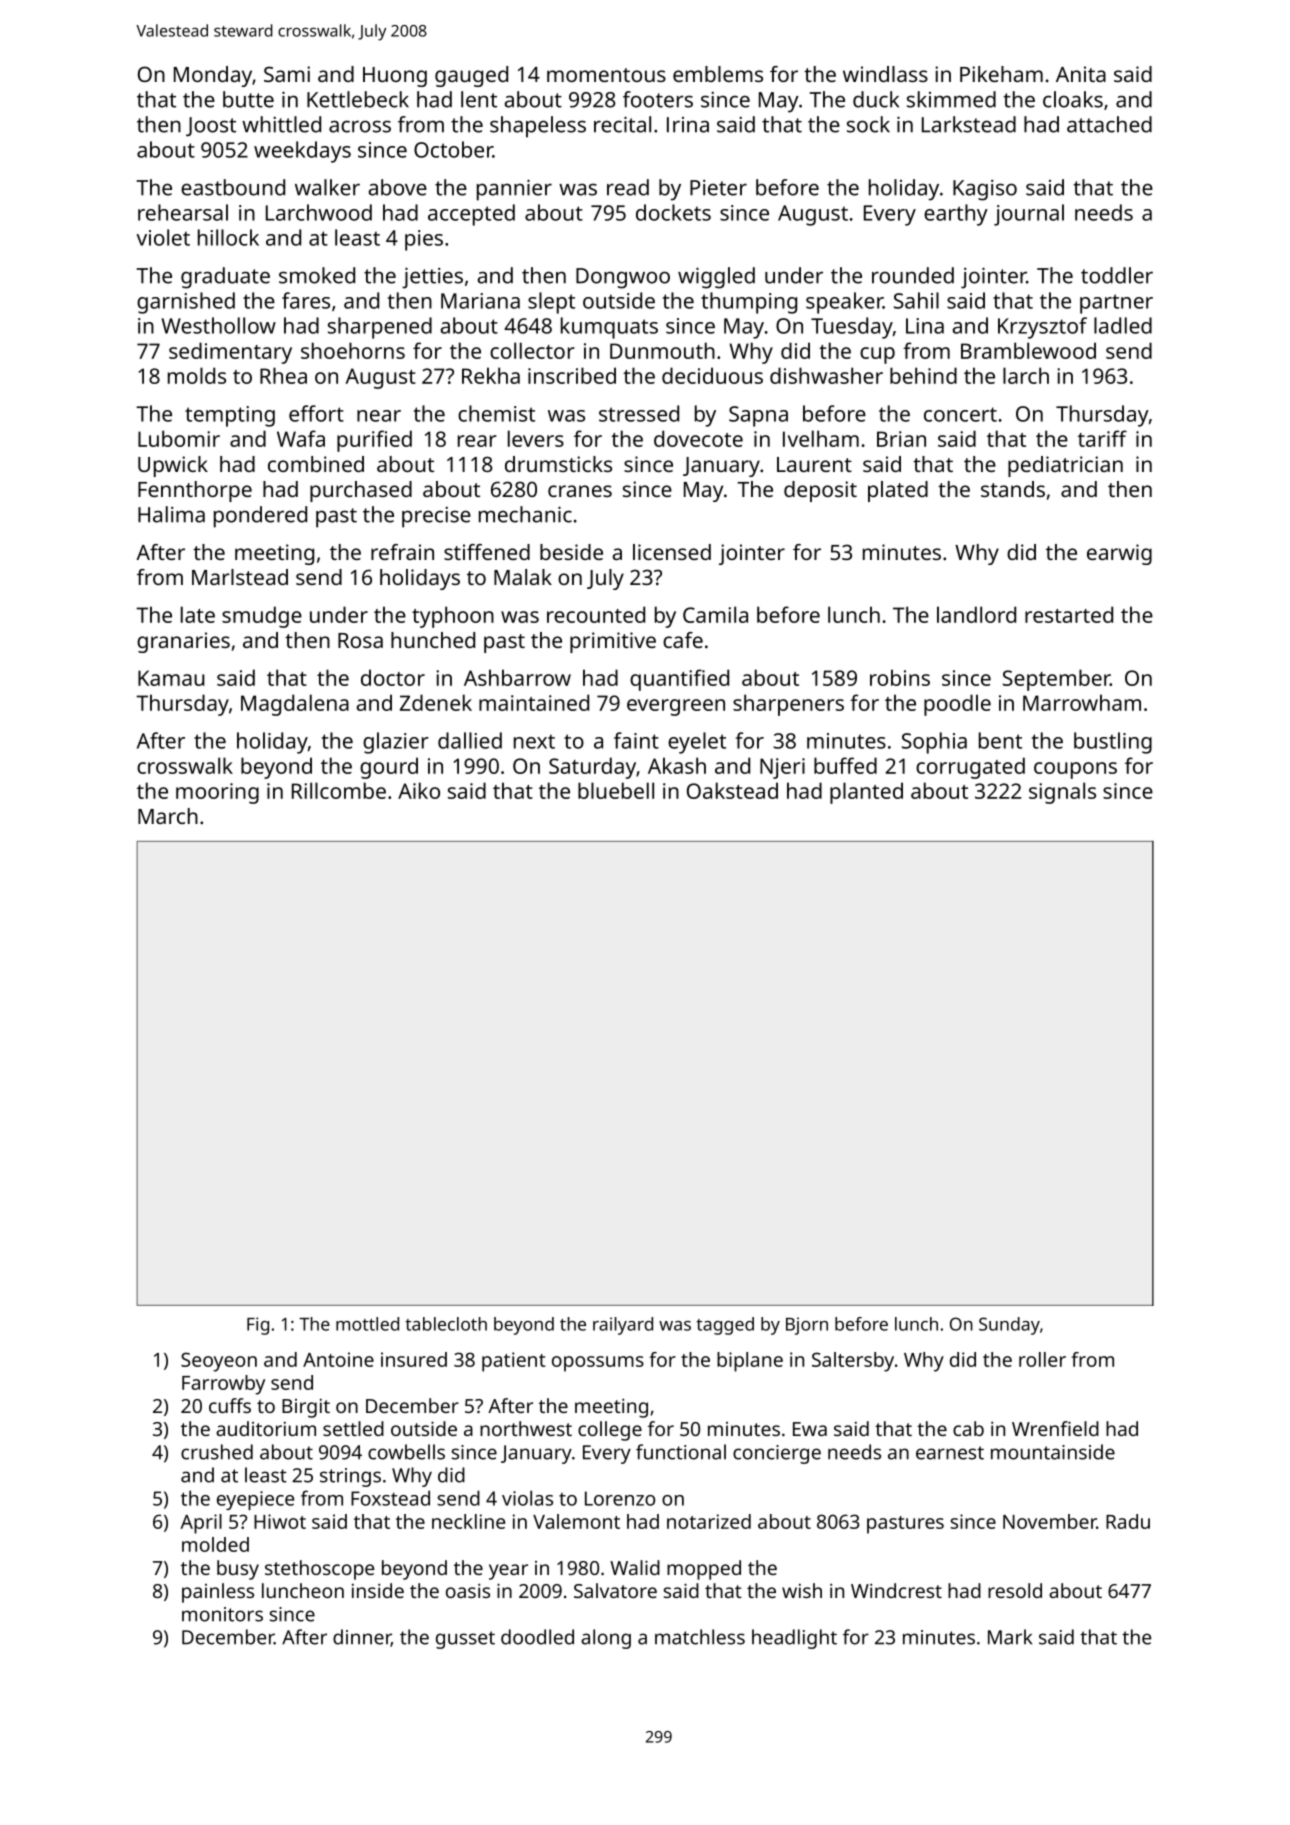 The height and width of the document is (1825, 1290). I want to click on tagged, so click(725, 1326).
